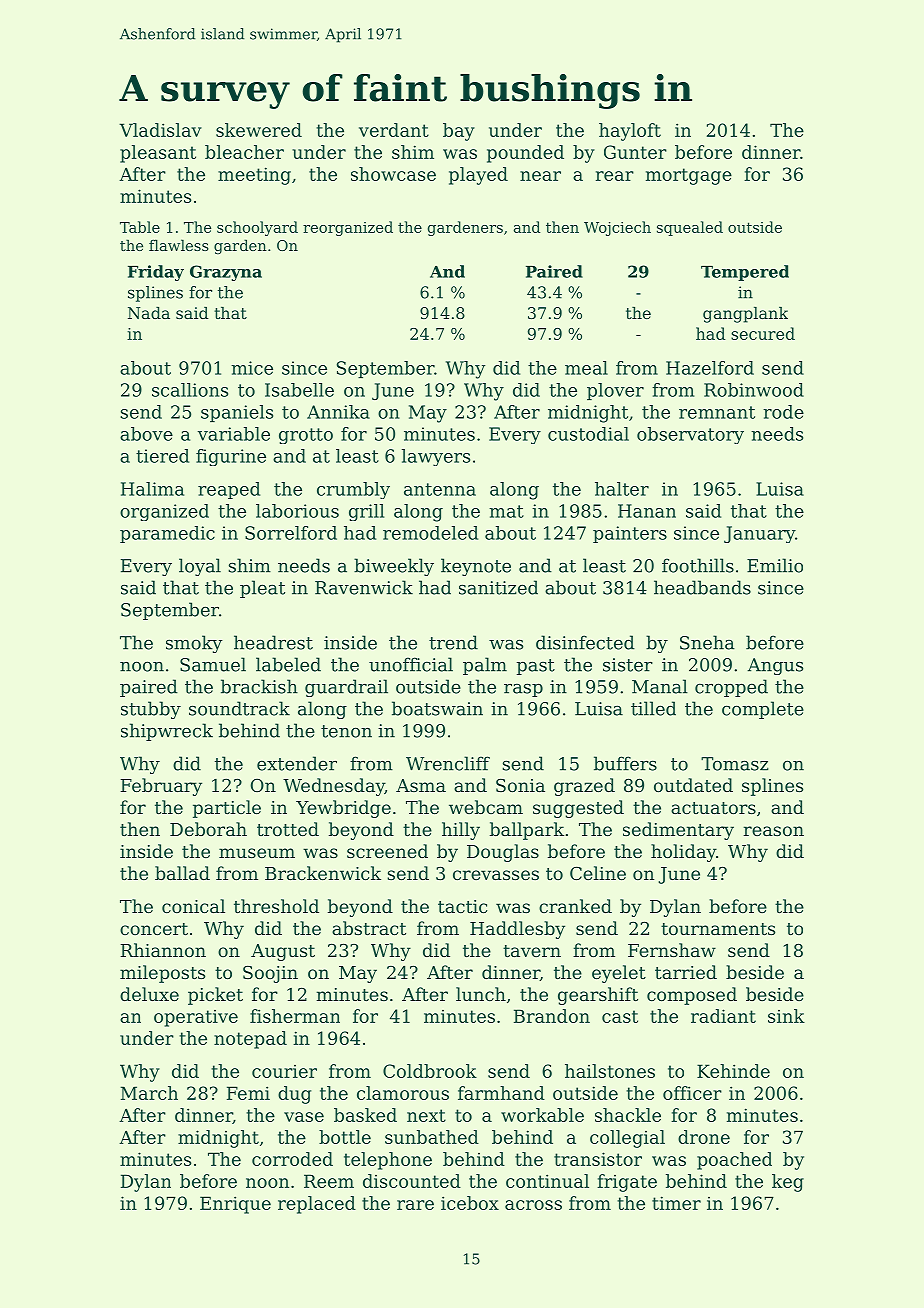 This page has width=924, height=1308. What do you see at coordinates (343, 809) in the page?
I see `Yewbridge` at bounding box center [343, 809].
